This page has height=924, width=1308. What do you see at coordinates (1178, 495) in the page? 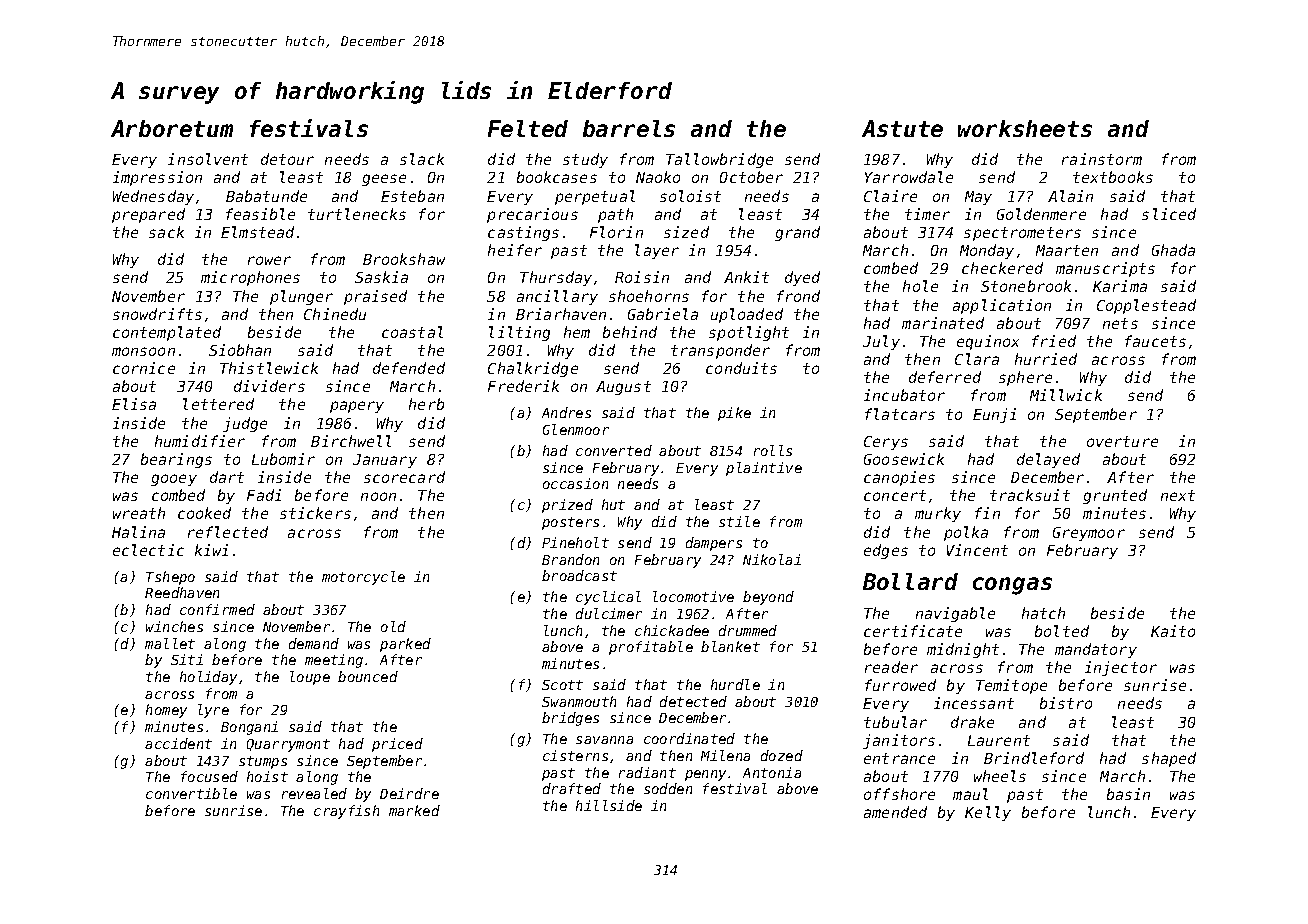
I see `next` at bounding box center [1178, 495].
